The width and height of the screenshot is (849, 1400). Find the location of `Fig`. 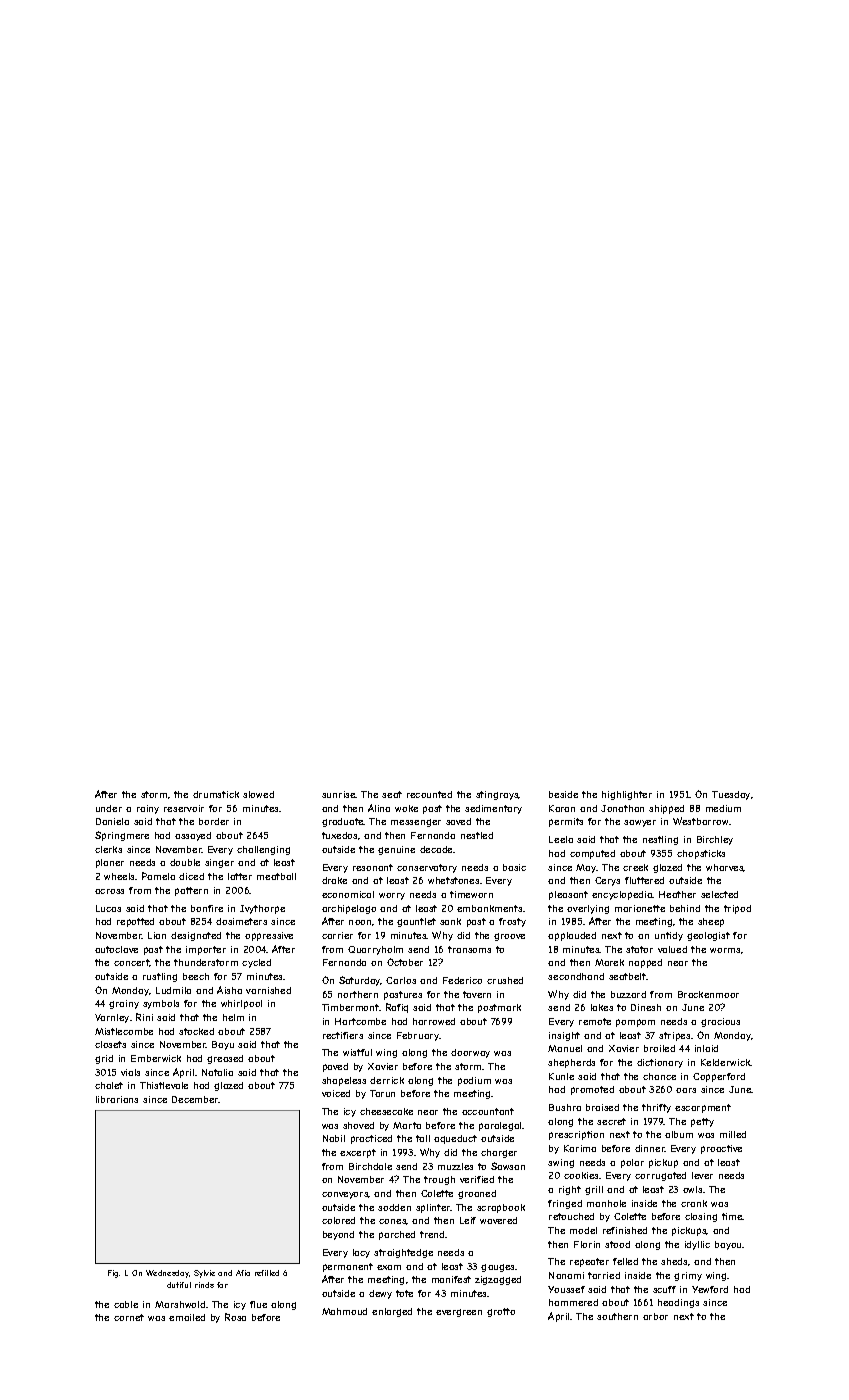

Fig is located at coordinates (113, 1274).
